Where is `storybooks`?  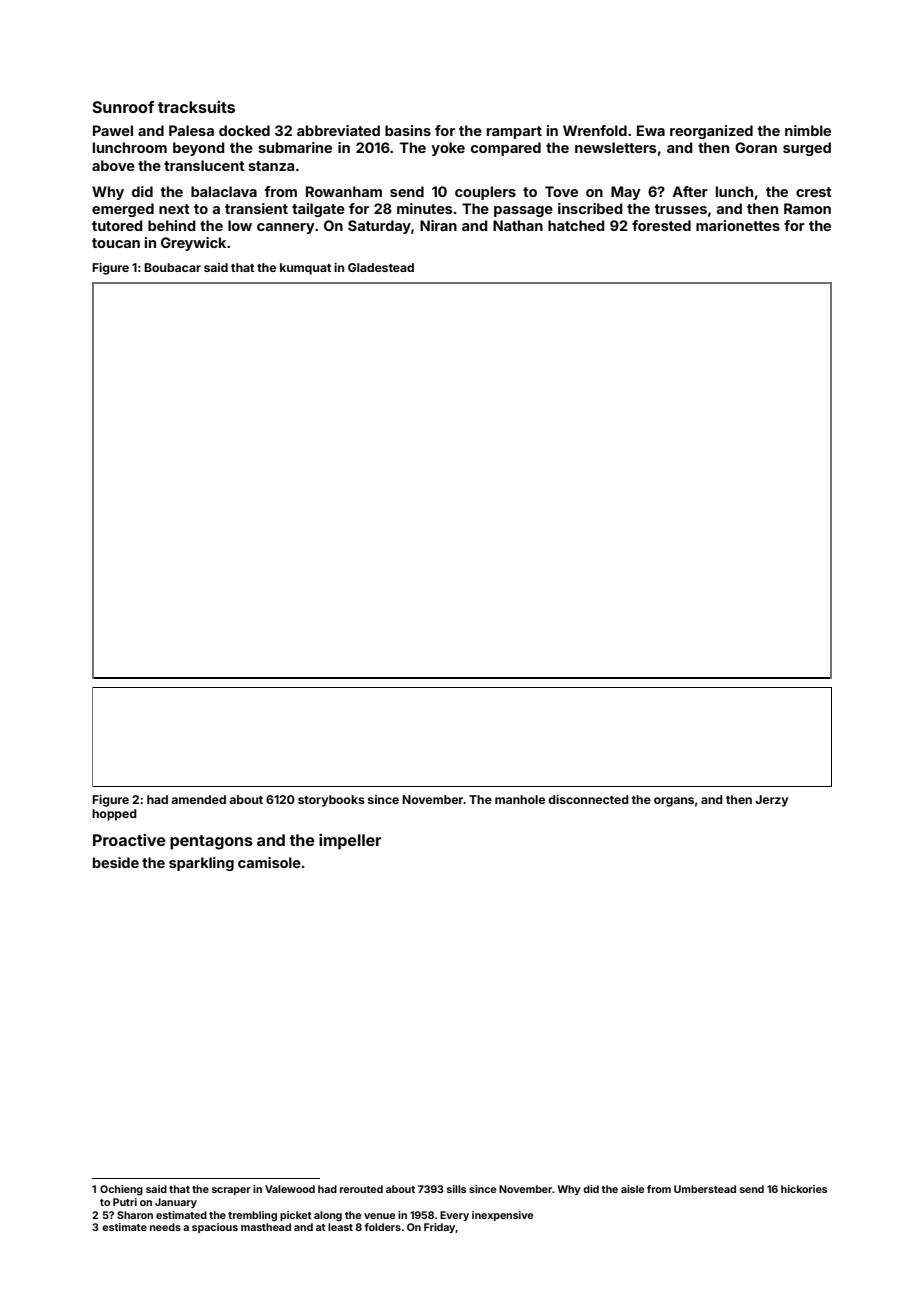
storybooks is located at coordinates (331, 801).
